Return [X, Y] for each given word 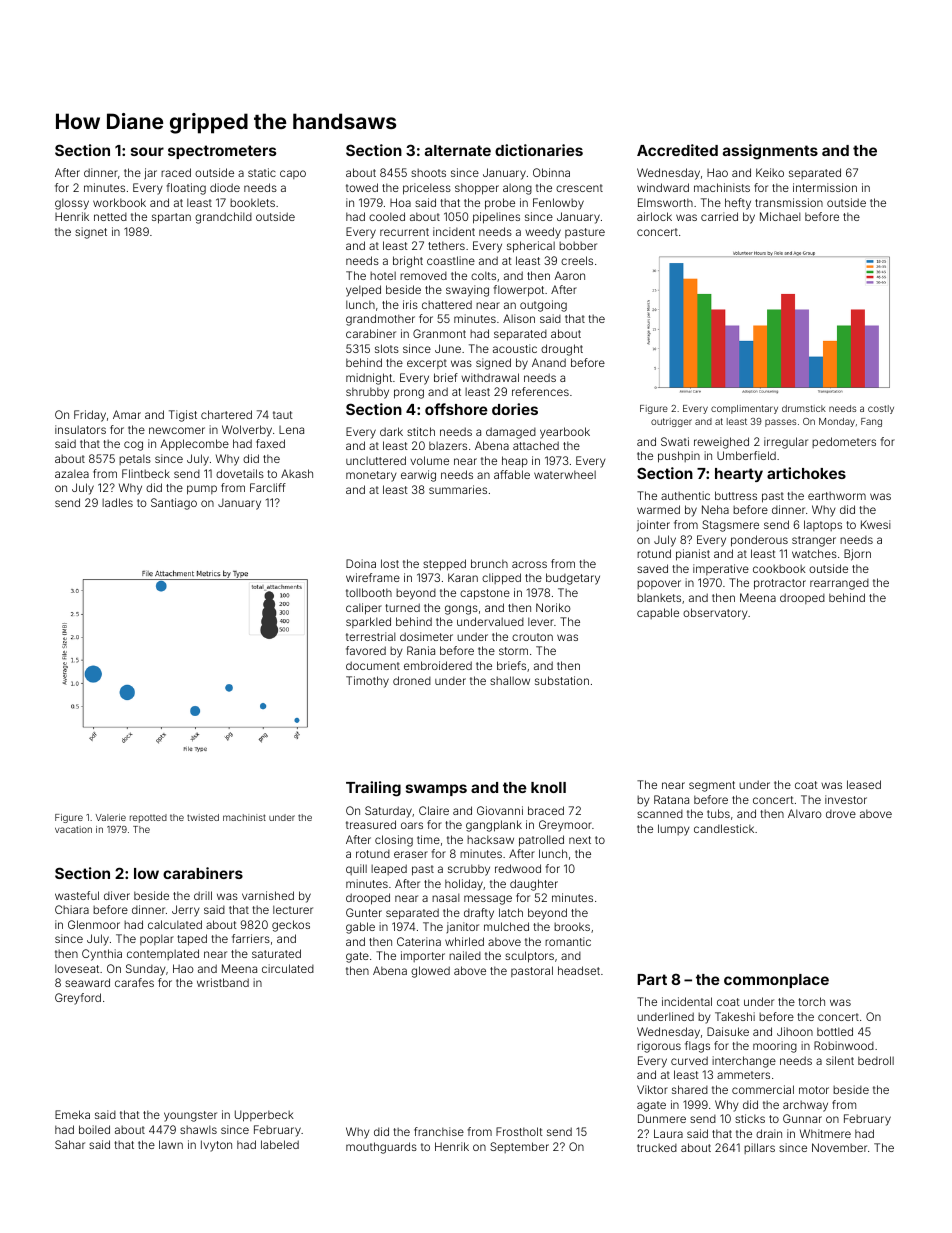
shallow [510, 680]
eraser [411, 854]
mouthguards [381, 1148]
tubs [718, 813]
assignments [770, 152]
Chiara [72, 909]
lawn [171, 1144]
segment [712, 786]
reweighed [721, 443]
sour [147, 151]
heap [515, 462]
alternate [458, 150]
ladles [117, 502]
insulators [80, 429]
